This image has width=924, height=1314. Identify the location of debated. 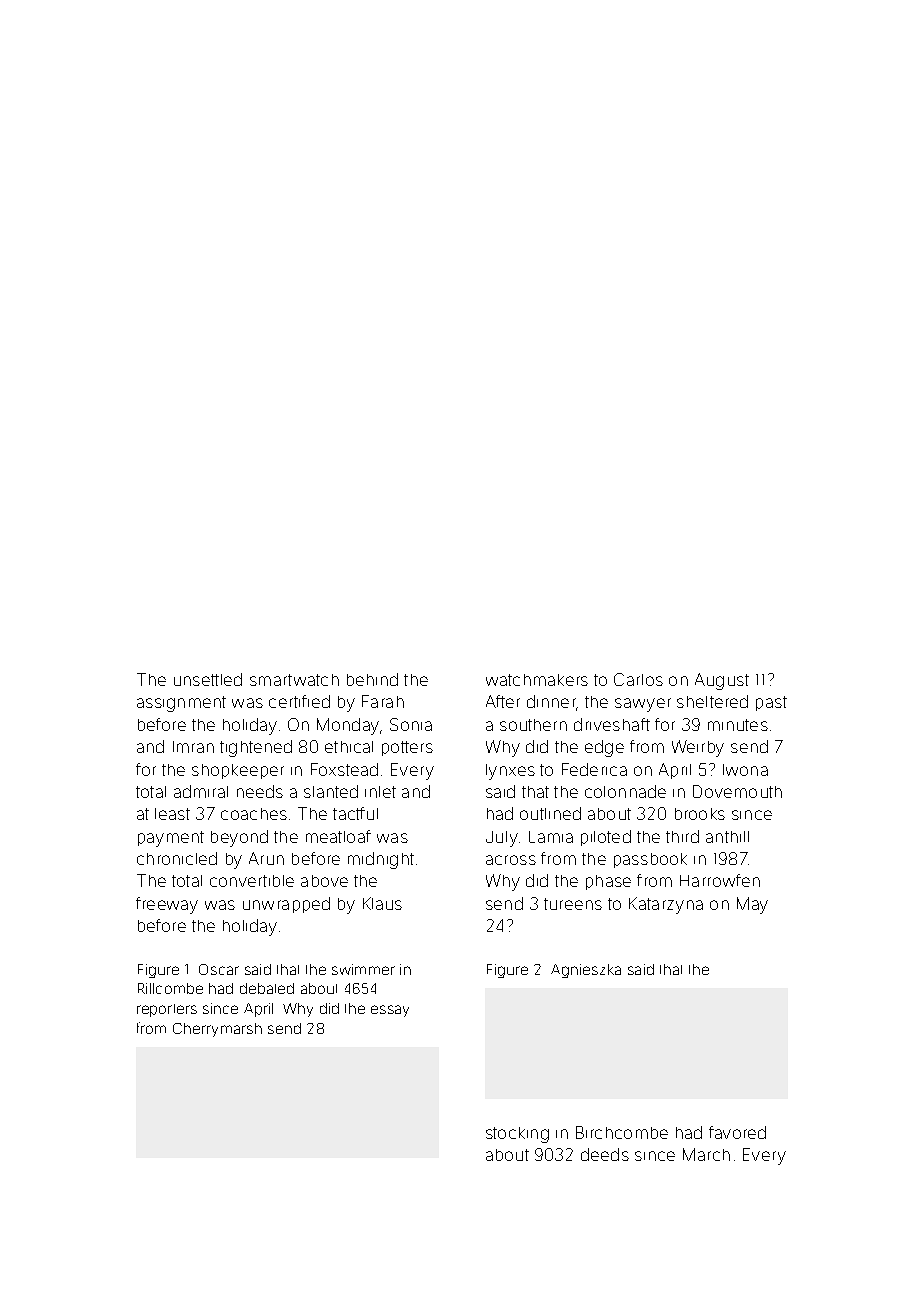
(267, 988).
